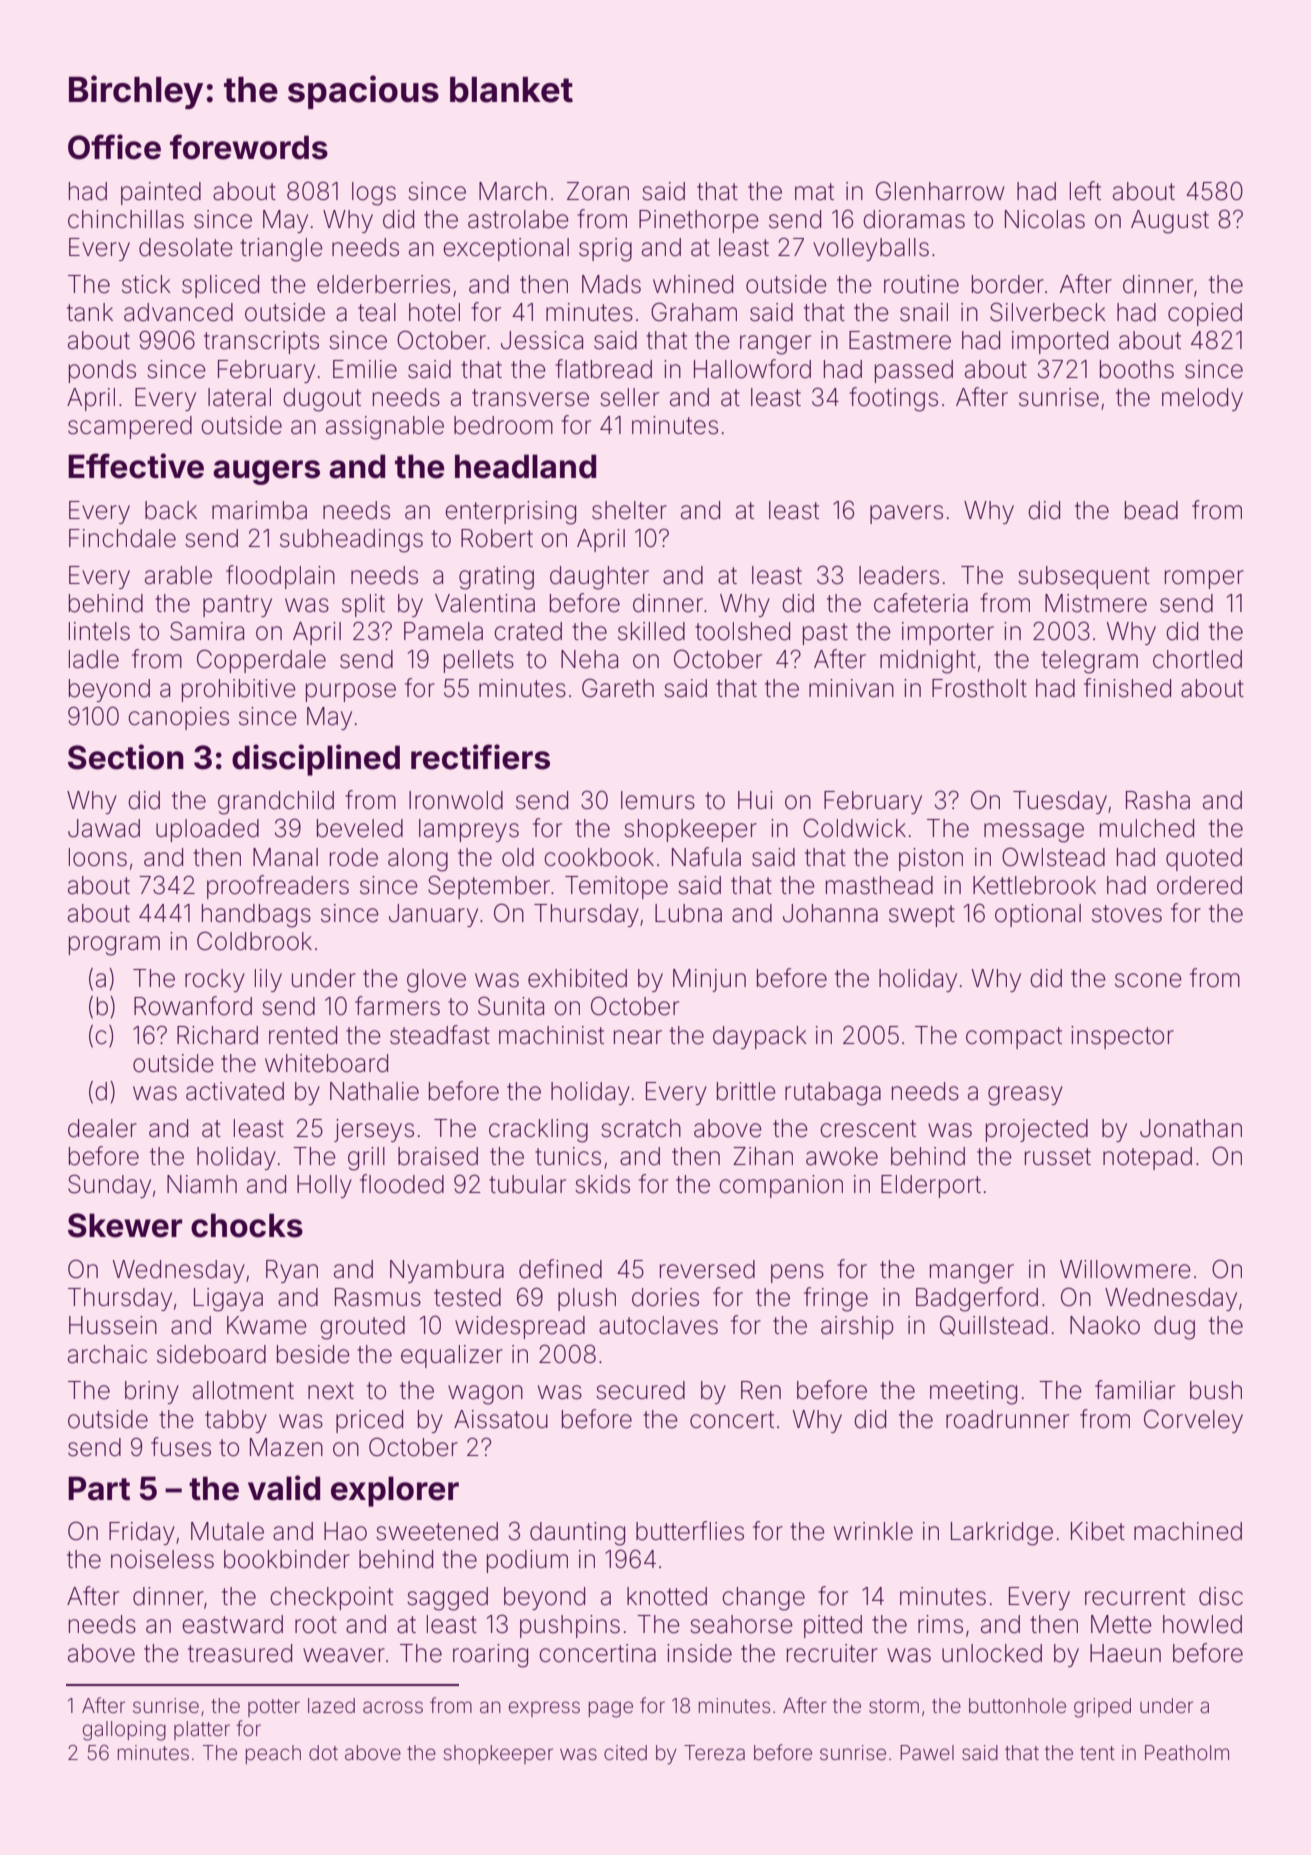 The width and height of the screenshot is (1311, 1855). What do you see at coordinates (513, 191) in the screenshot?
I see `March` at bounding box center [513, 191].
